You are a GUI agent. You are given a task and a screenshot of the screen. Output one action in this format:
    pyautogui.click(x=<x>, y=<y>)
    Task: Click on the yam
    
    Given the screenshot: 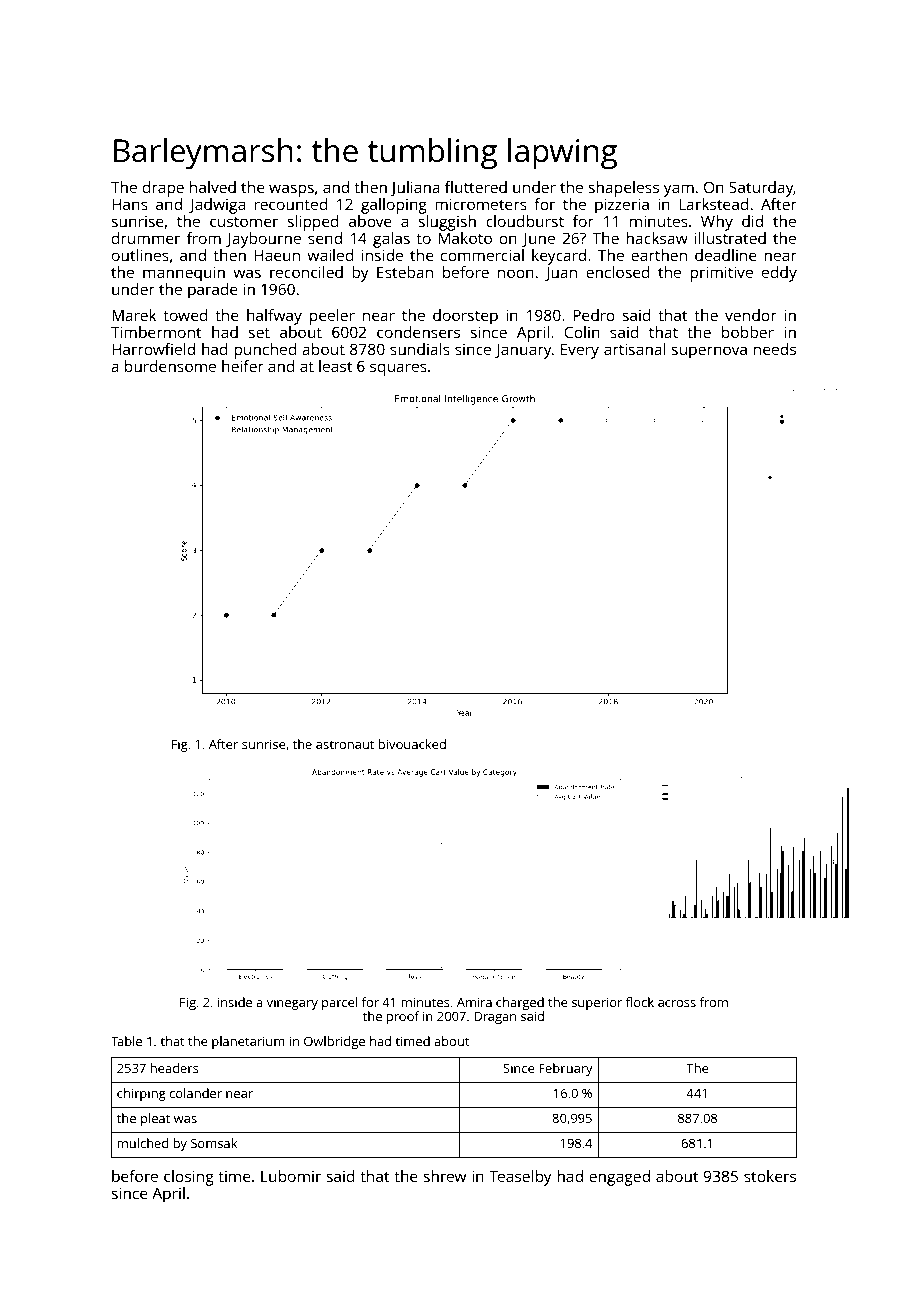 What is the action you would take?
    pyautogui.click(x=679, y=190)
